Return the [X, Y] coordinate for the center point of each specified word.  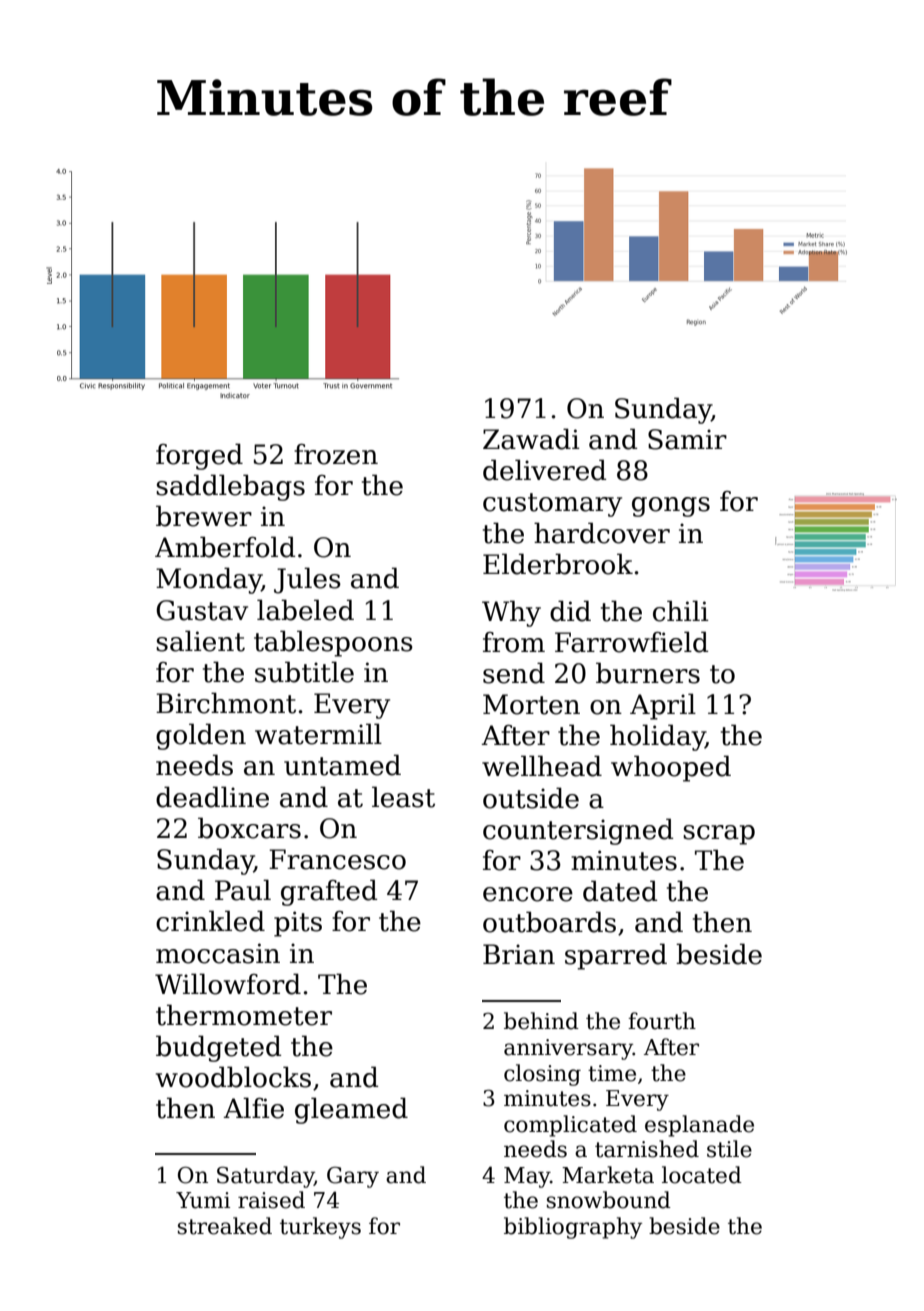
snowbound [609, 1200]
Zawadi [531, 439]
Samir [687, 439]
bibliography [573, 1228]
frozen [336, 454]
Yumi [203, 1200]
